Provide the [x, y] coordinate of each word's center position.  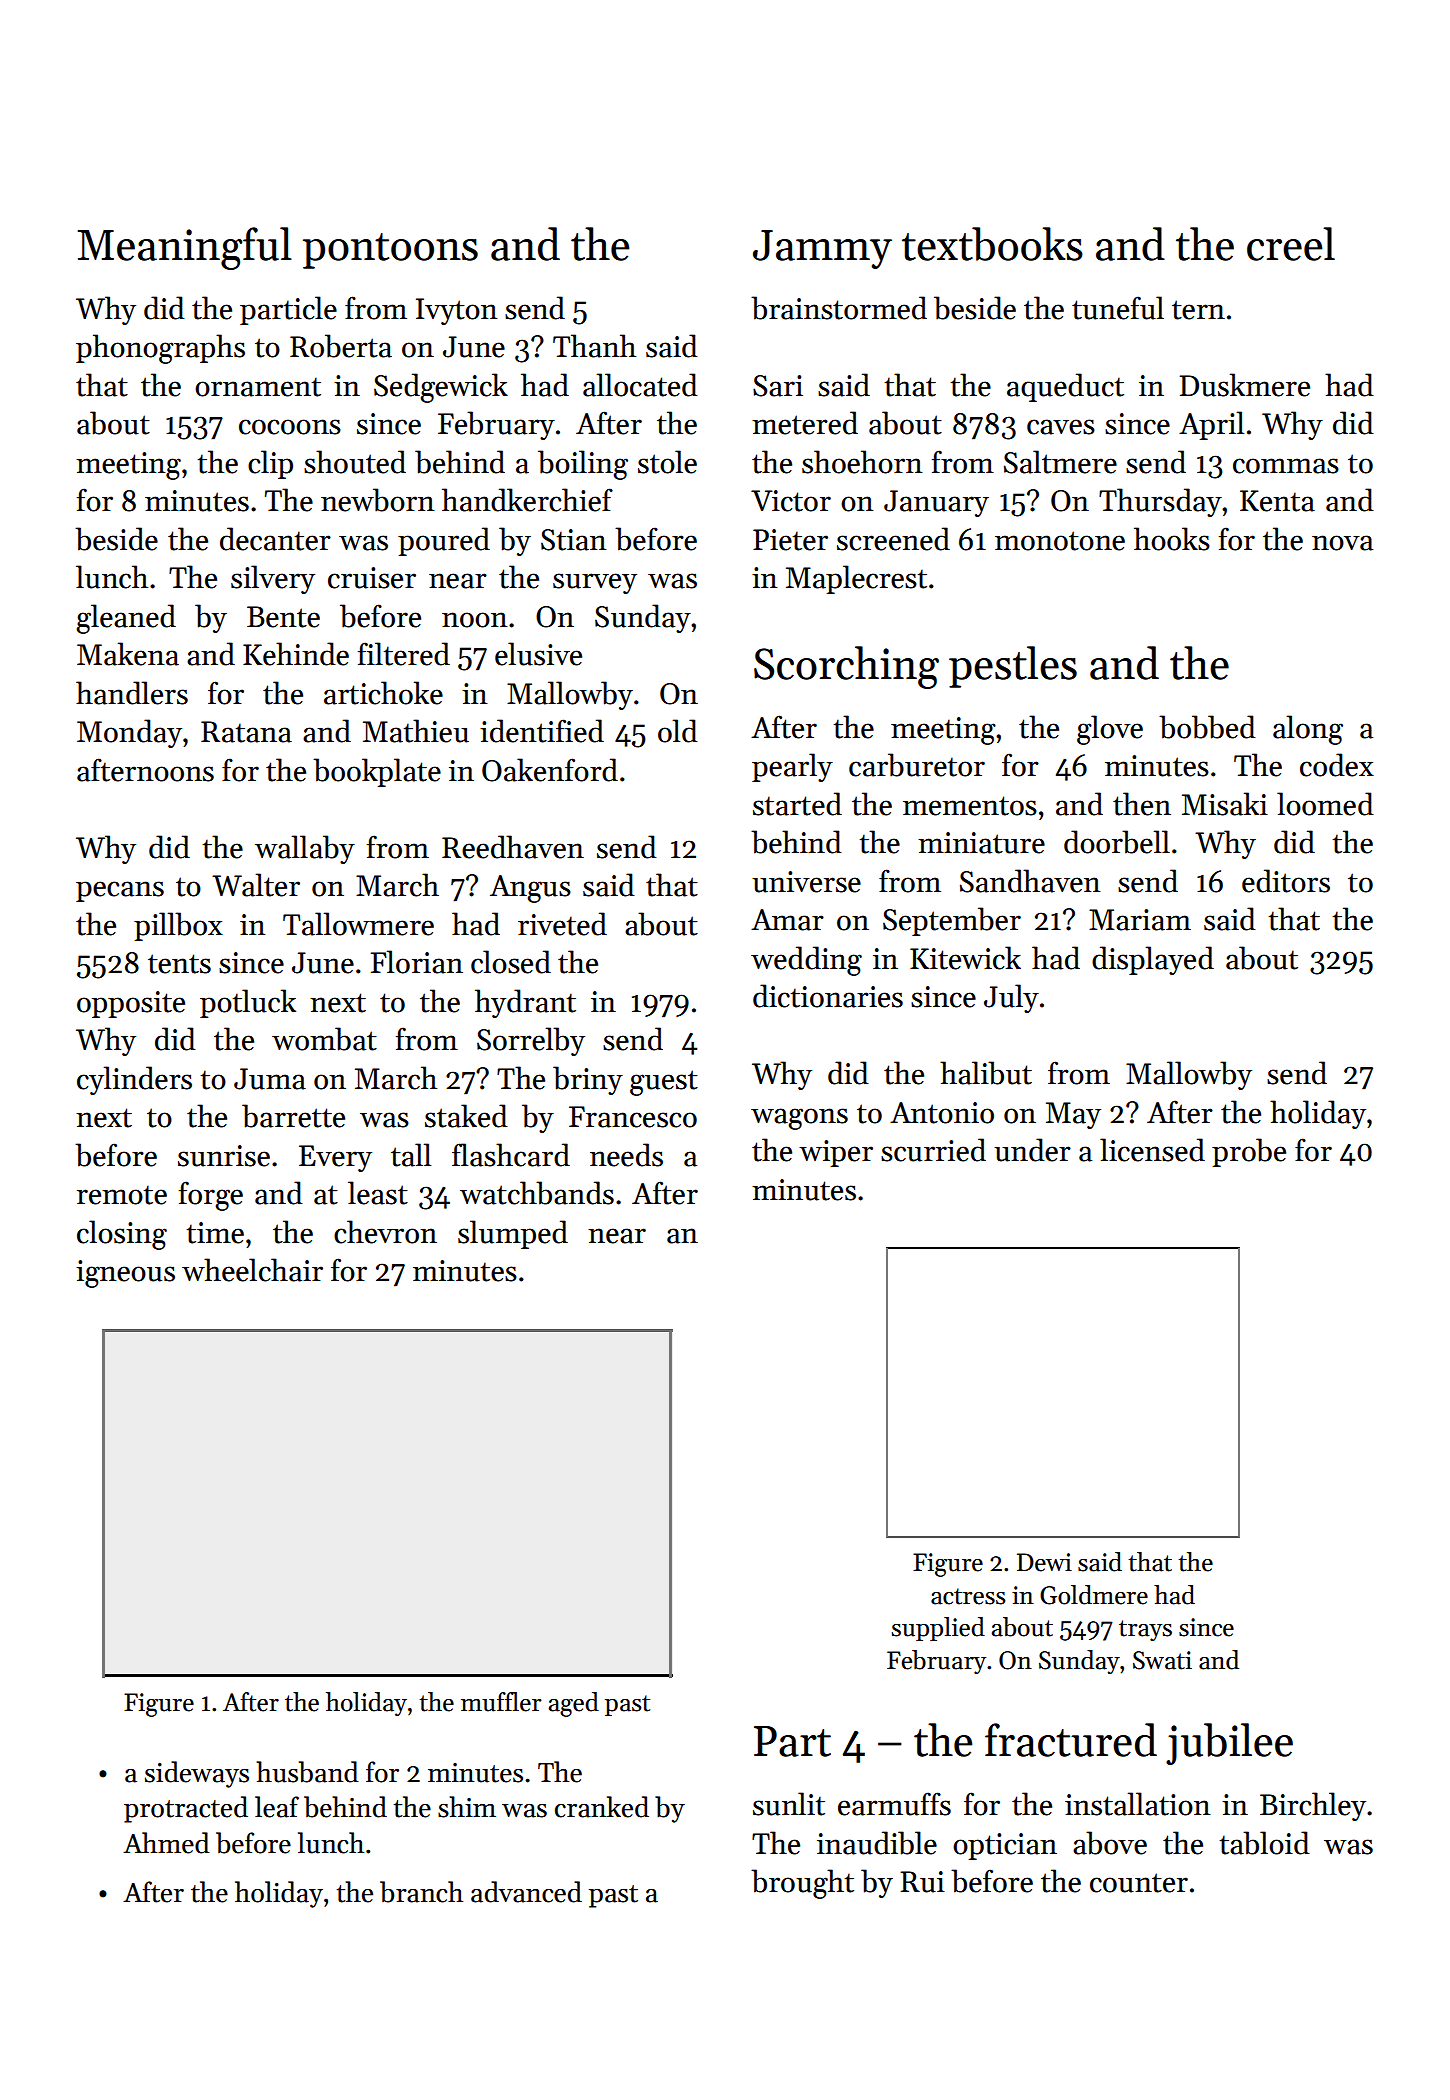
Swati [1162, 1660]
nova [1342, 543]
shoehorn [862, 462]
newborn [378, 500]
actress [968, 1596]
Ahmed [166, 1843]
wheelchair [252, 1270]
